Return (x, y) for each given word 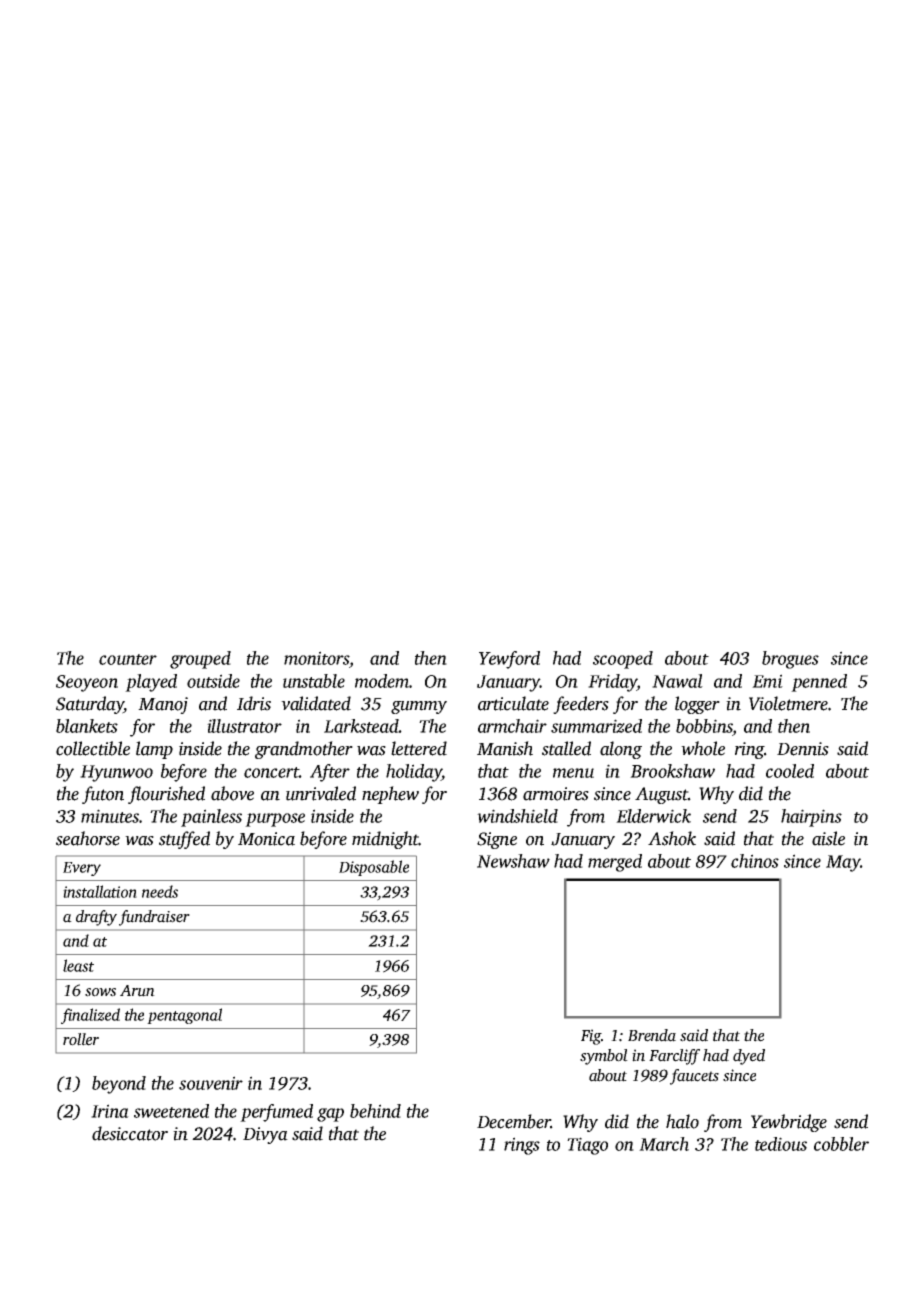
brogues (790, 660)
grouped (200, 660)
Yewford (509, 660)
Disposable (374, 868)
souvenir (211, 1083)
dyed (749, 1057)
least (78, 965)
